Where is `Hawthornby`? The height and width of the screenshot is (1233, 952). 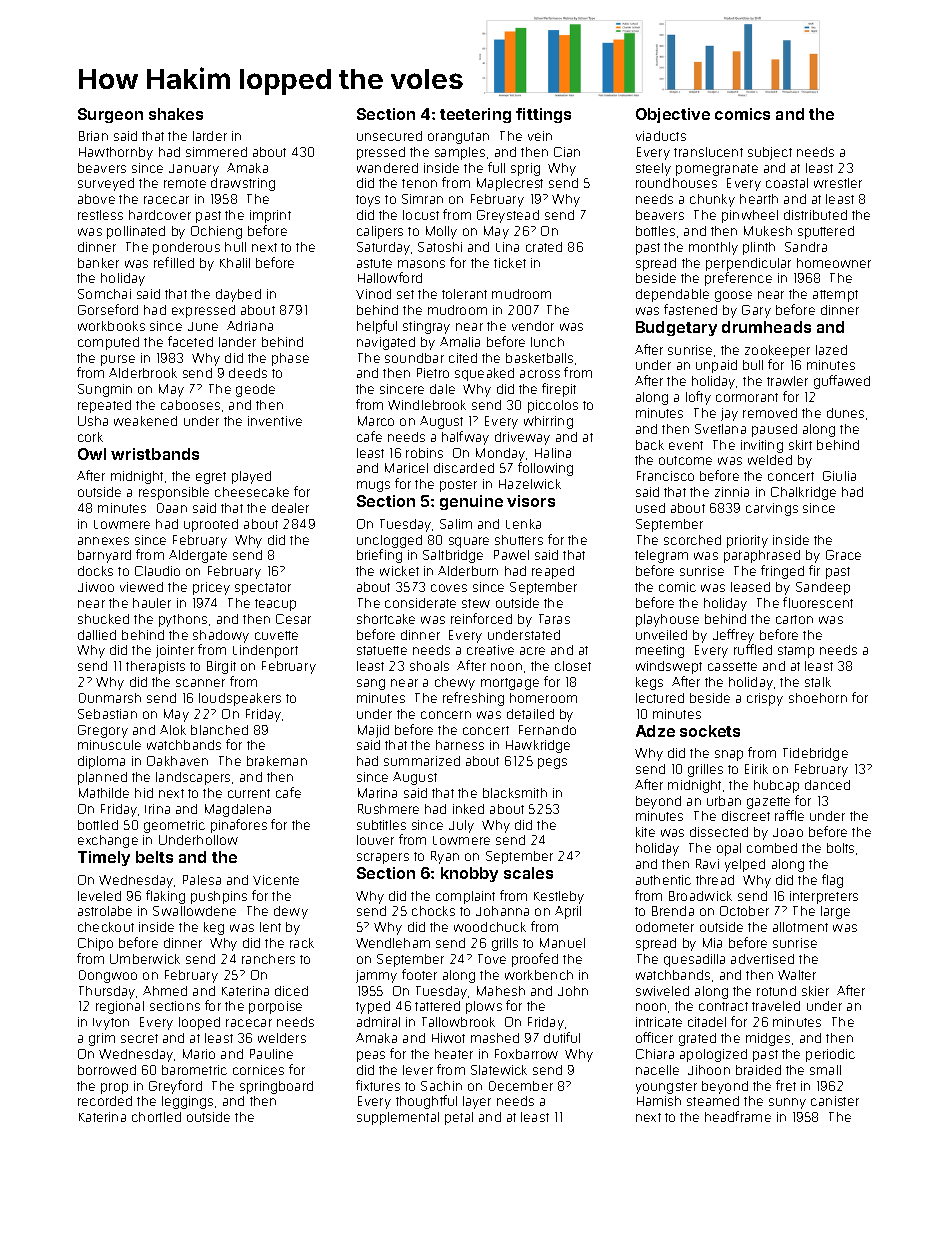
Hawthornby is located at coordinates (116, 153).
